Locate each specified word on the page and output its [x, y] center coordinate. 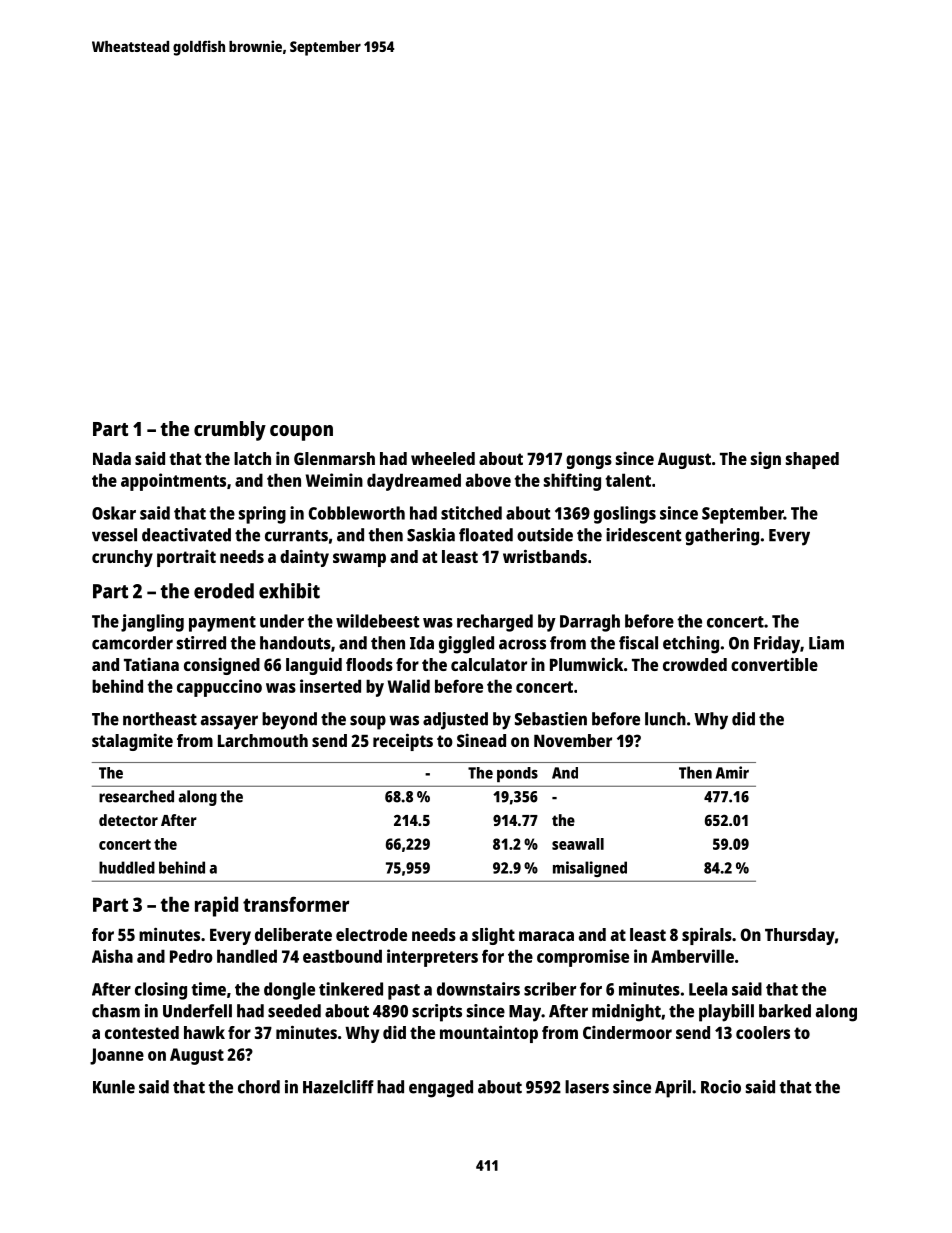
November [573, 740]
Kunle [114, 1087]
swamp [359, 560]
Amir [732, 772]
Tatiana [151, 664]
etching [691, 645]
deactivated [186, 535]
